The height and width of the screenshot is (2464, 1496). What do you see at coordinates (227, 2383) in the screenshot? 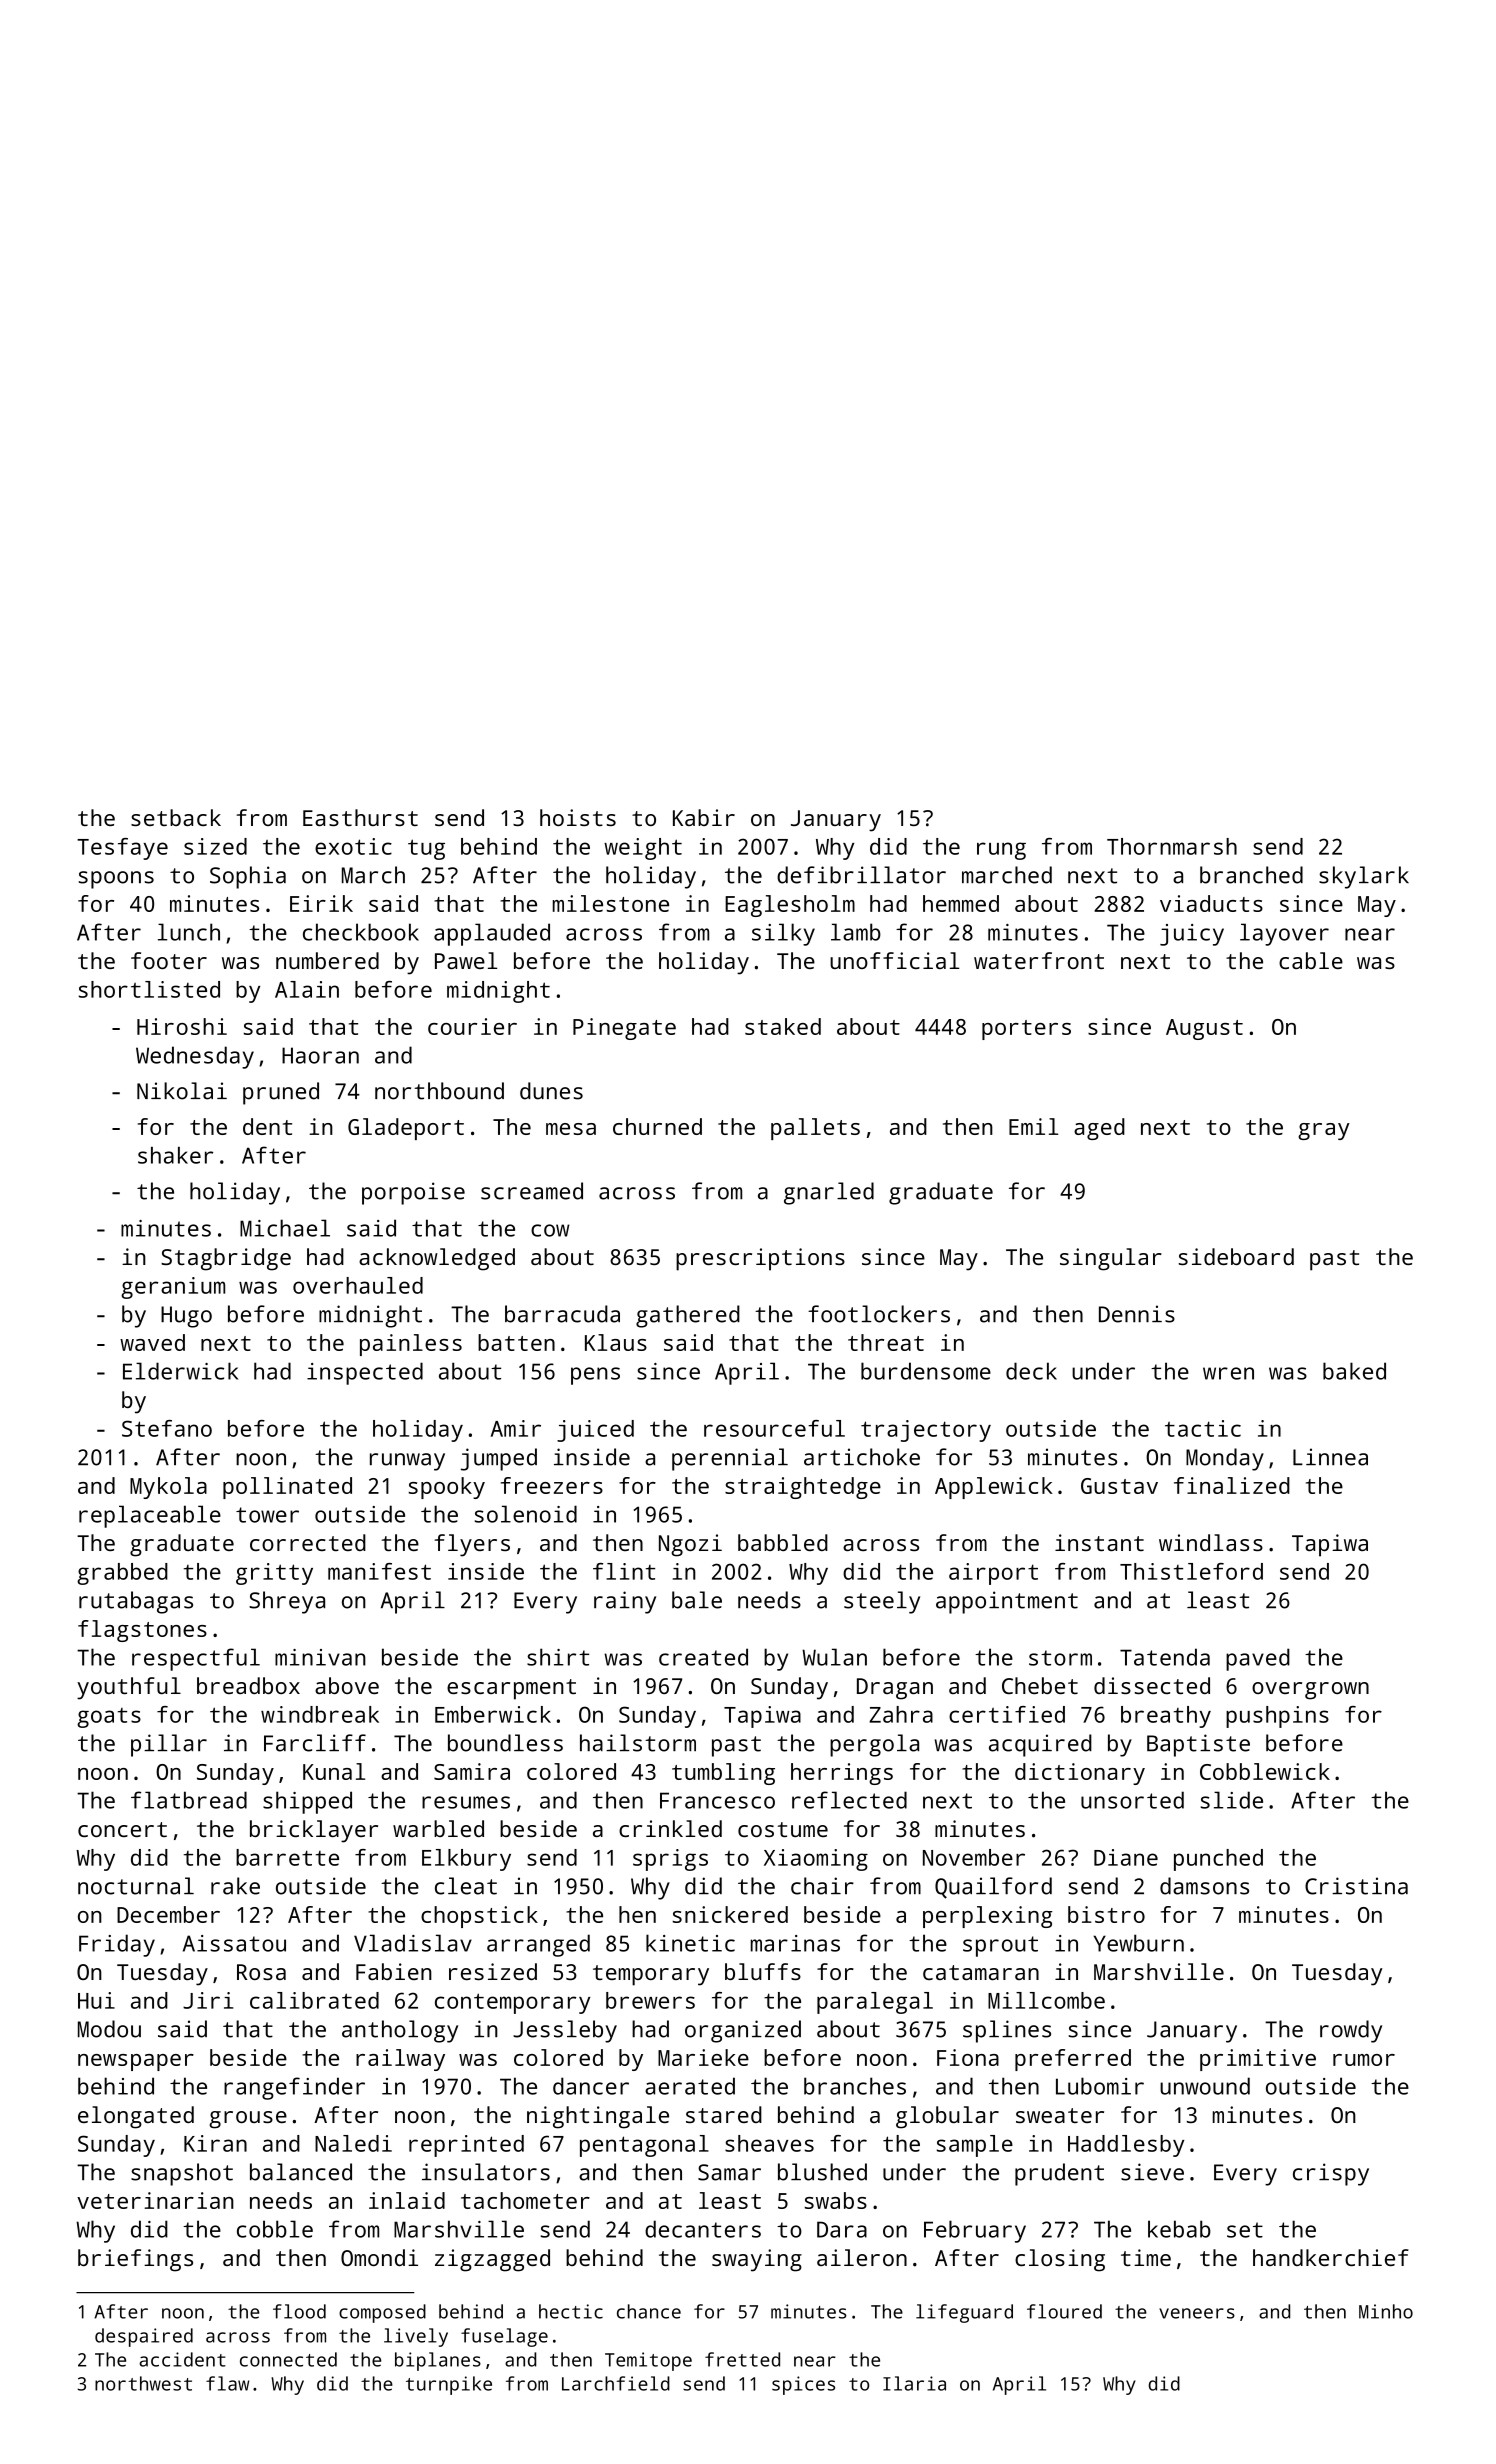
I see `flaw` at bounding box center [227, 2383].
